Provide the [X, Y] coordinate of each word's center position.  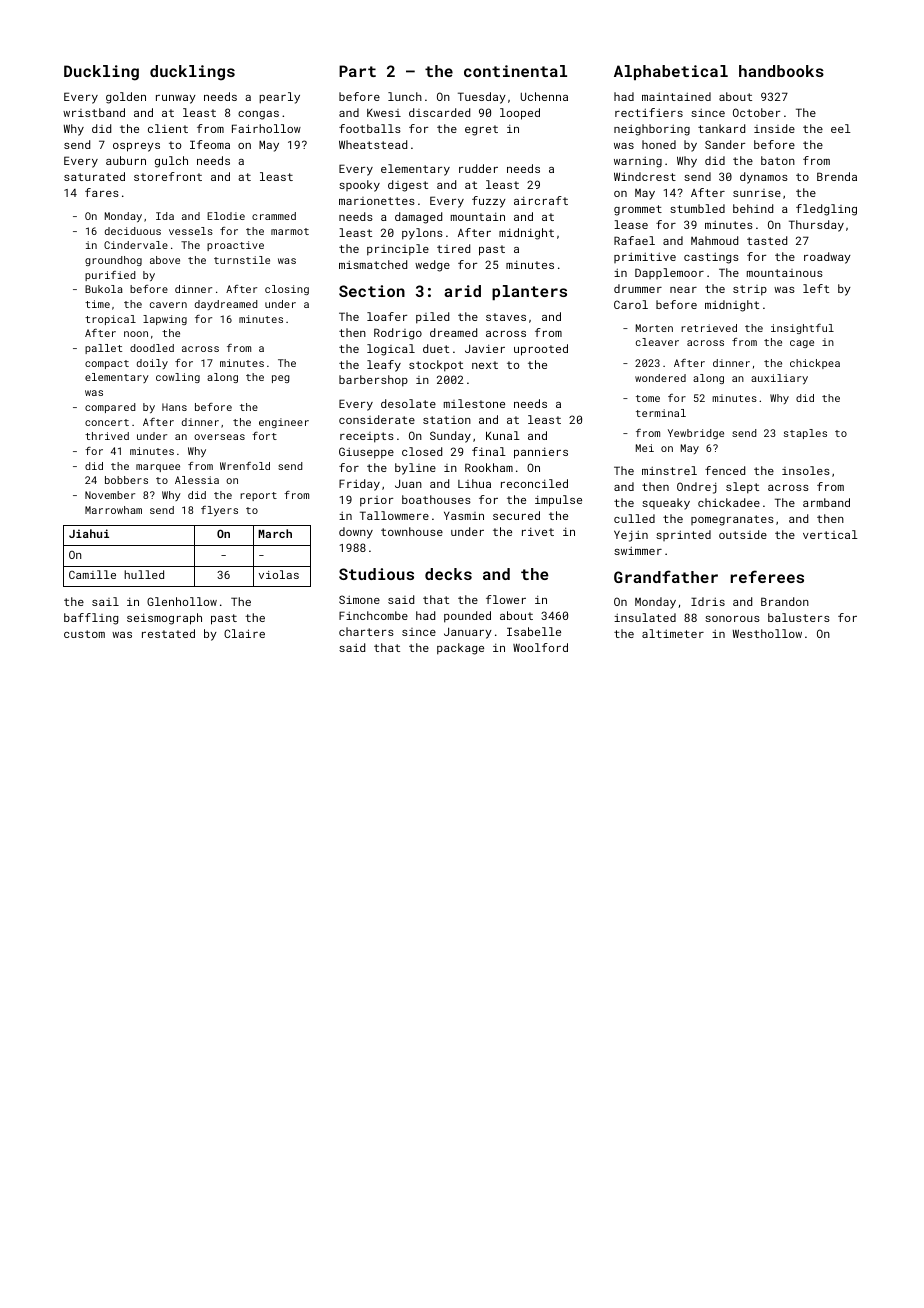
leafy [384, 366]
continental [515, 71]
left [816, 288]
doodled [152, 348]
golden [126, 98]
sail [105, 601]
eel [841, 128]
